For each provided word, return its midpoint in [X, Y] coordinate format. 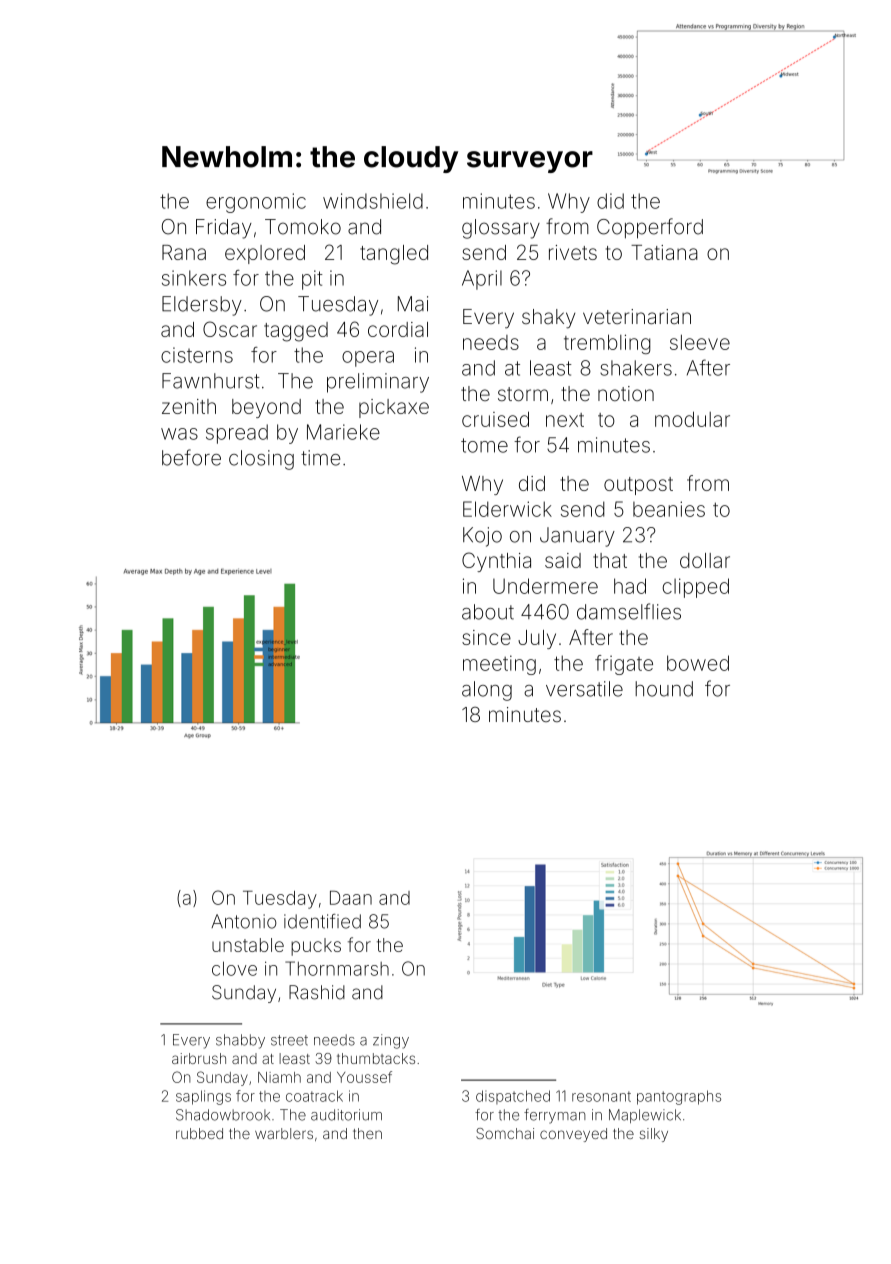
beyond [266, 408]
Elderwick [507, 509]
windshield [373, 201]
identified [322, 921]
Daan [351, 898]
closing [261, 460]
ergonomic [256, 203]
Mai [413, 304]
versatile [584, 689]
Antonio [244, 921]
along [487, 691]
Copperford [650, 228]
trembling [607, 344]
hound [664, 689]
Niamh [279, 1077]
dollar [705, 560]
